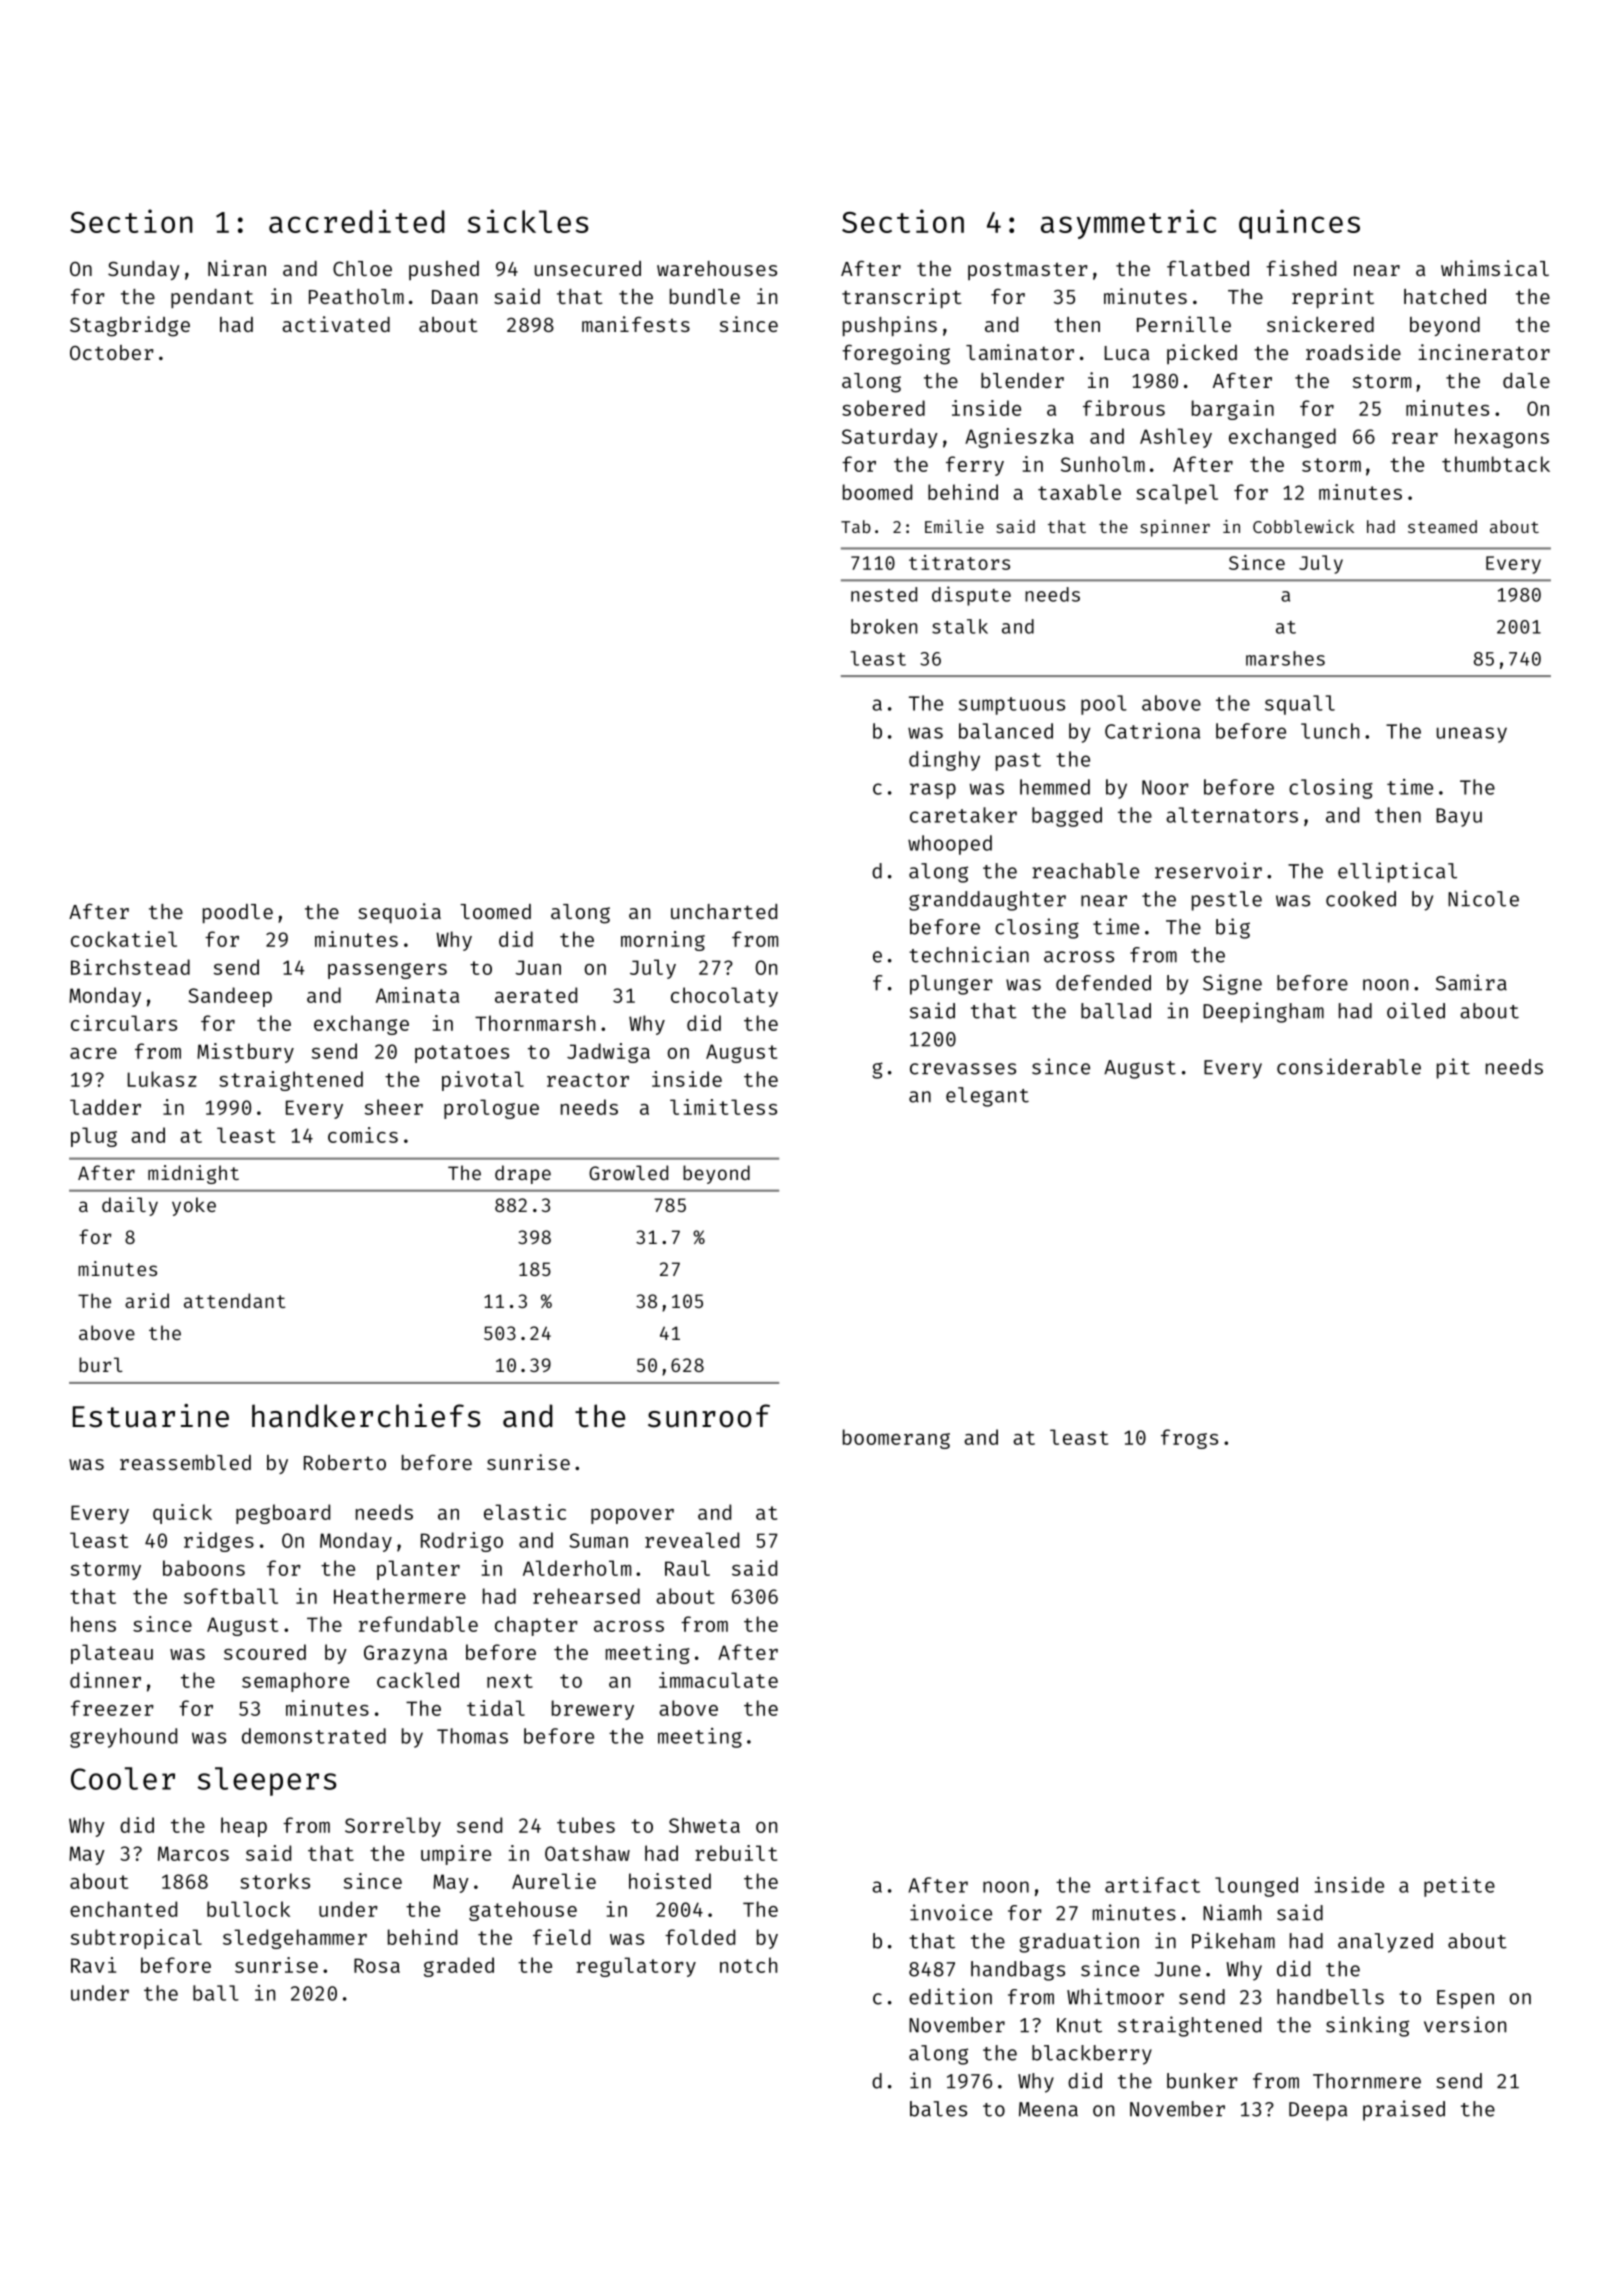  What do you see at coordinates (1318, 2111) in the document?
I see `Deepa` at bounding box center [1318, 2111].
